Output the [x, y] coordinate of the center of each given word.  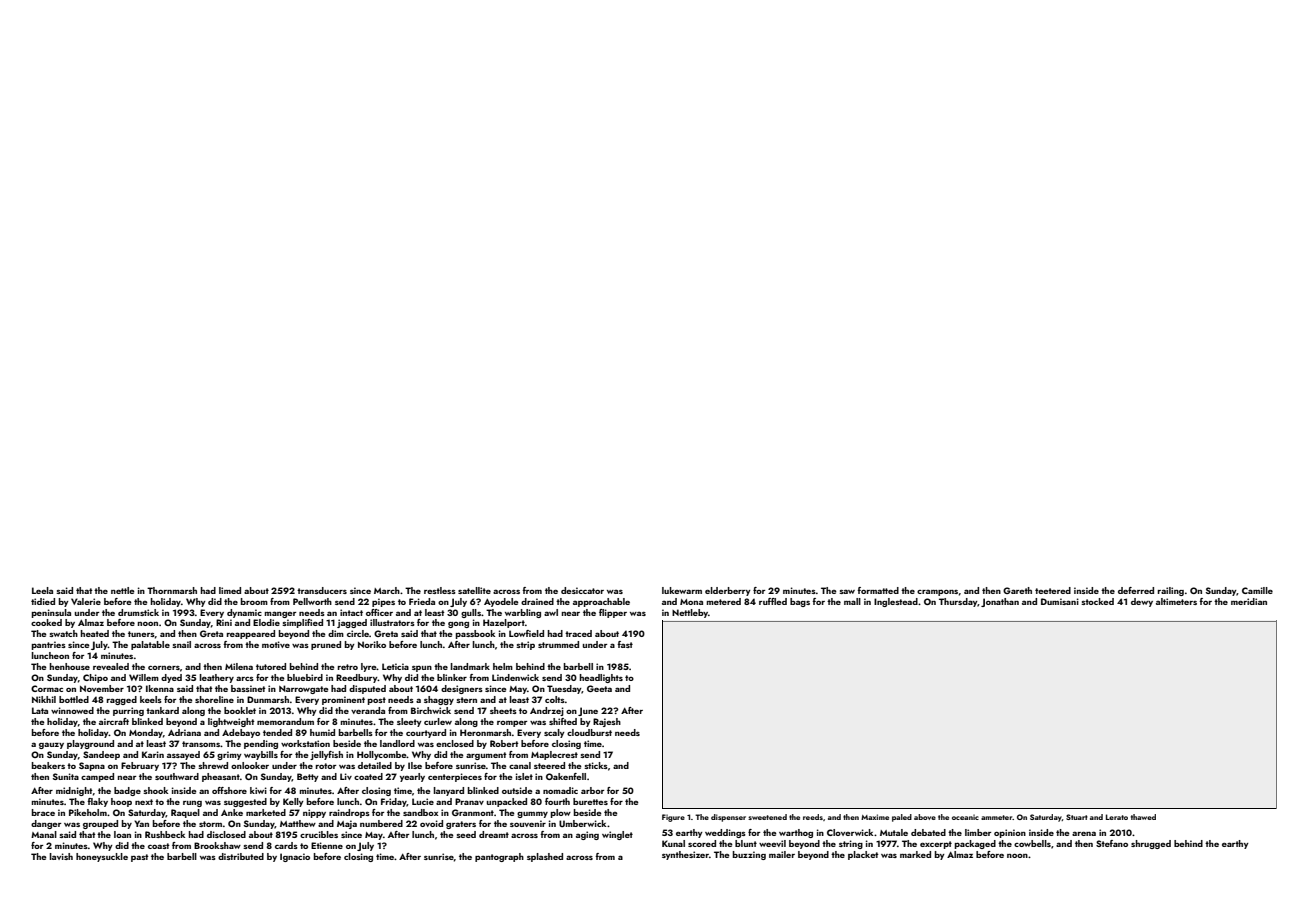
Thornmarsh [172, 590]
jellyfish [326, 755]
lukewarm [682, 590]
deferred [1136, 590]
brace [43, 812]
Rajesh [607, 722]
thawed [1143, 817]
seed [466, 834]
